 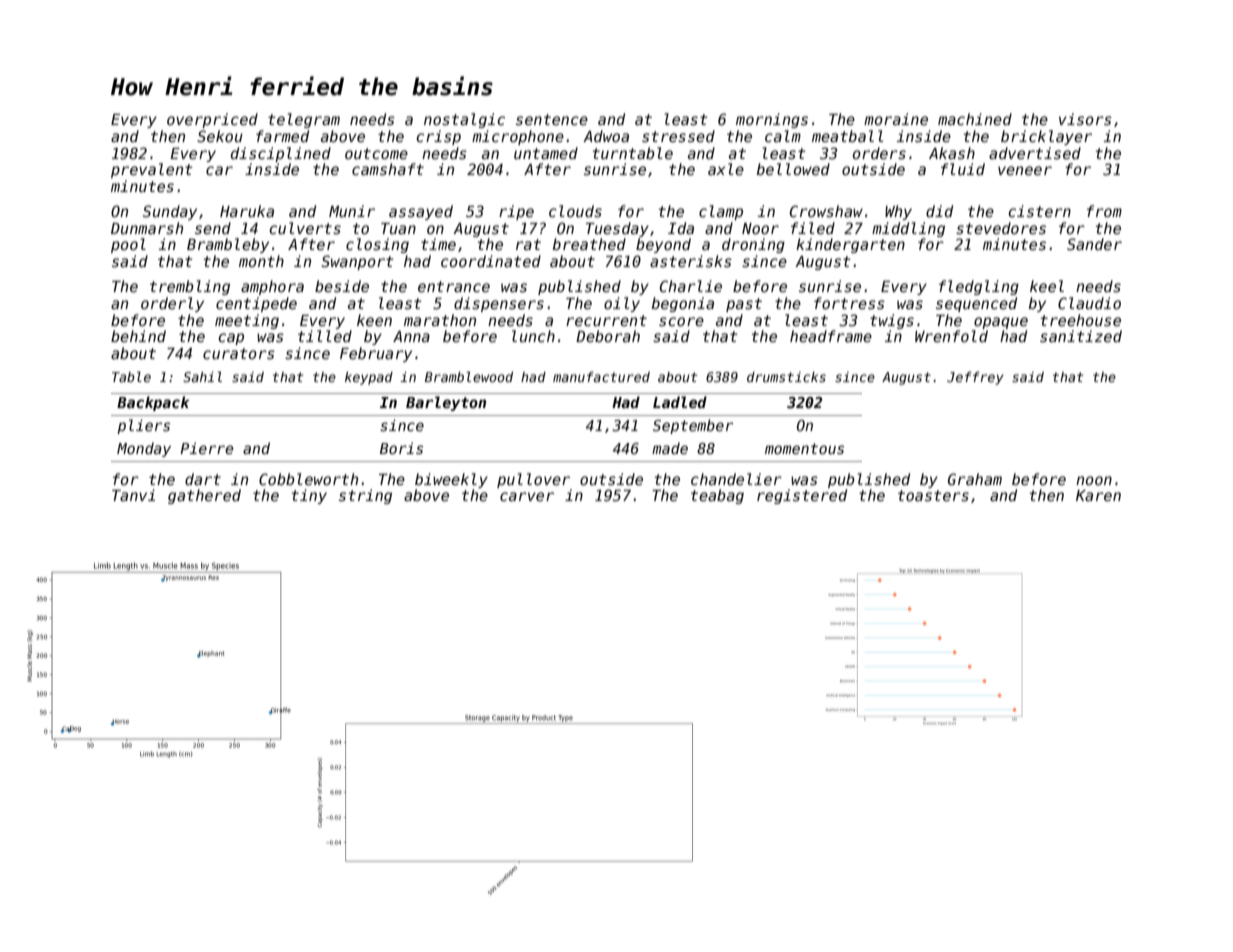 What do you see at coordinates (309, 496) in the screenshot?
I see `tiny` at bounding box center [309, 496].
